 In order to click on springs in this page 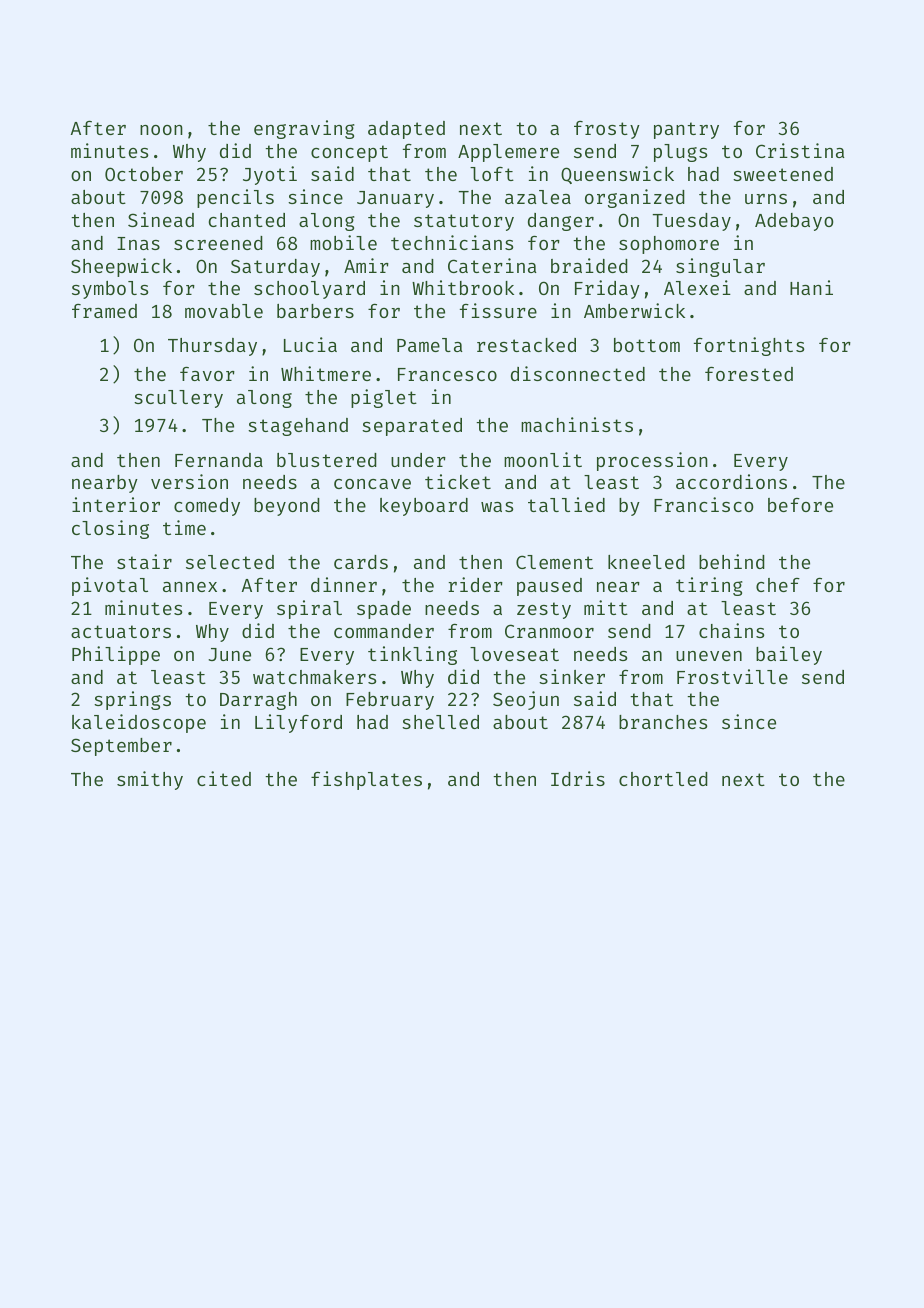, I will do `click(132, 700)`.
